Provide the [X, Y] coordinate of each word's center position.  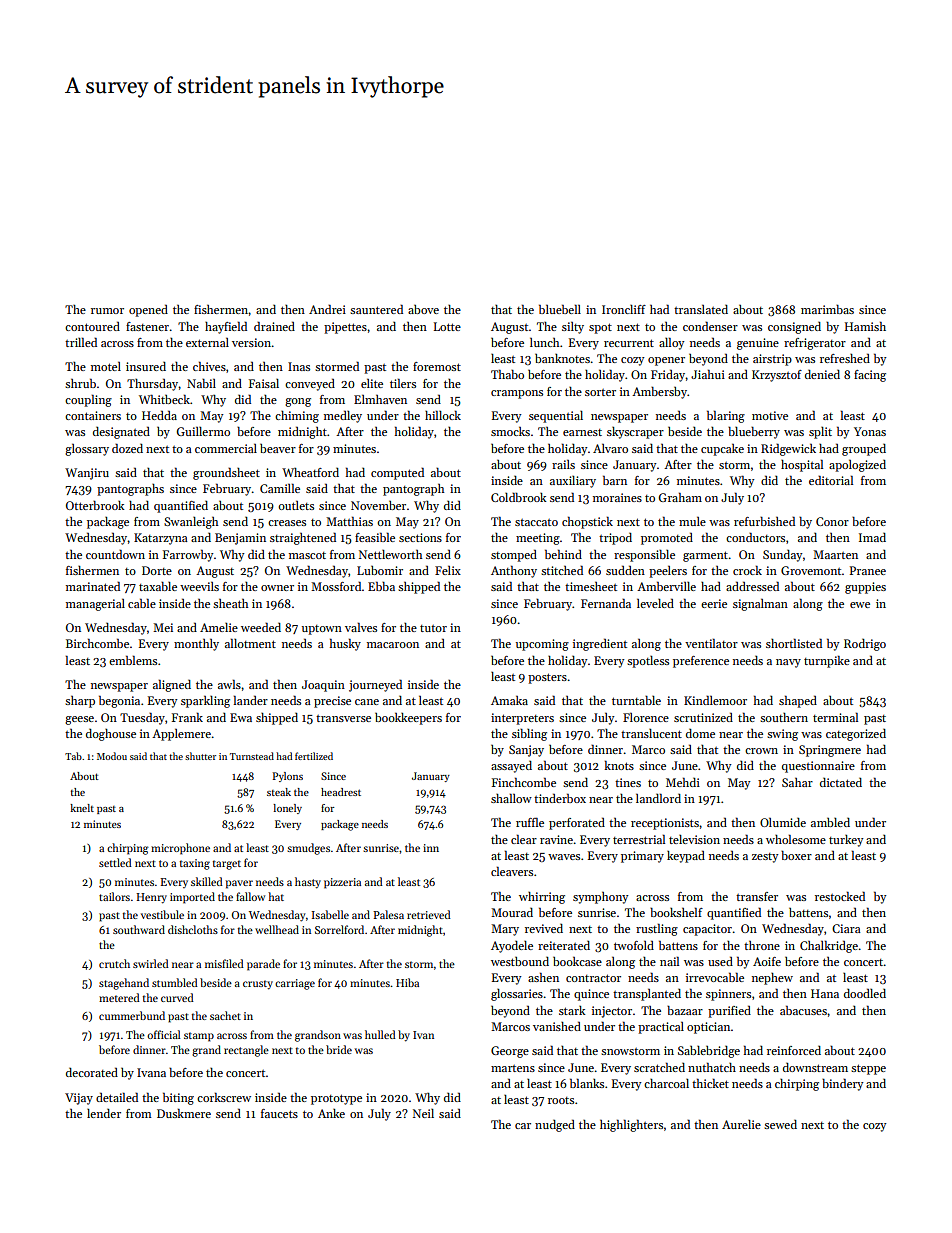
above [423, 309]
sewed [780, 1124]
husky [345, 644]
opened [148, 310]
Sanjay [526, 751]
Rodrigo [865, 645]
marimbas [827, 309]
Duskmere [184, 1113]
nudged [555, 1125]
